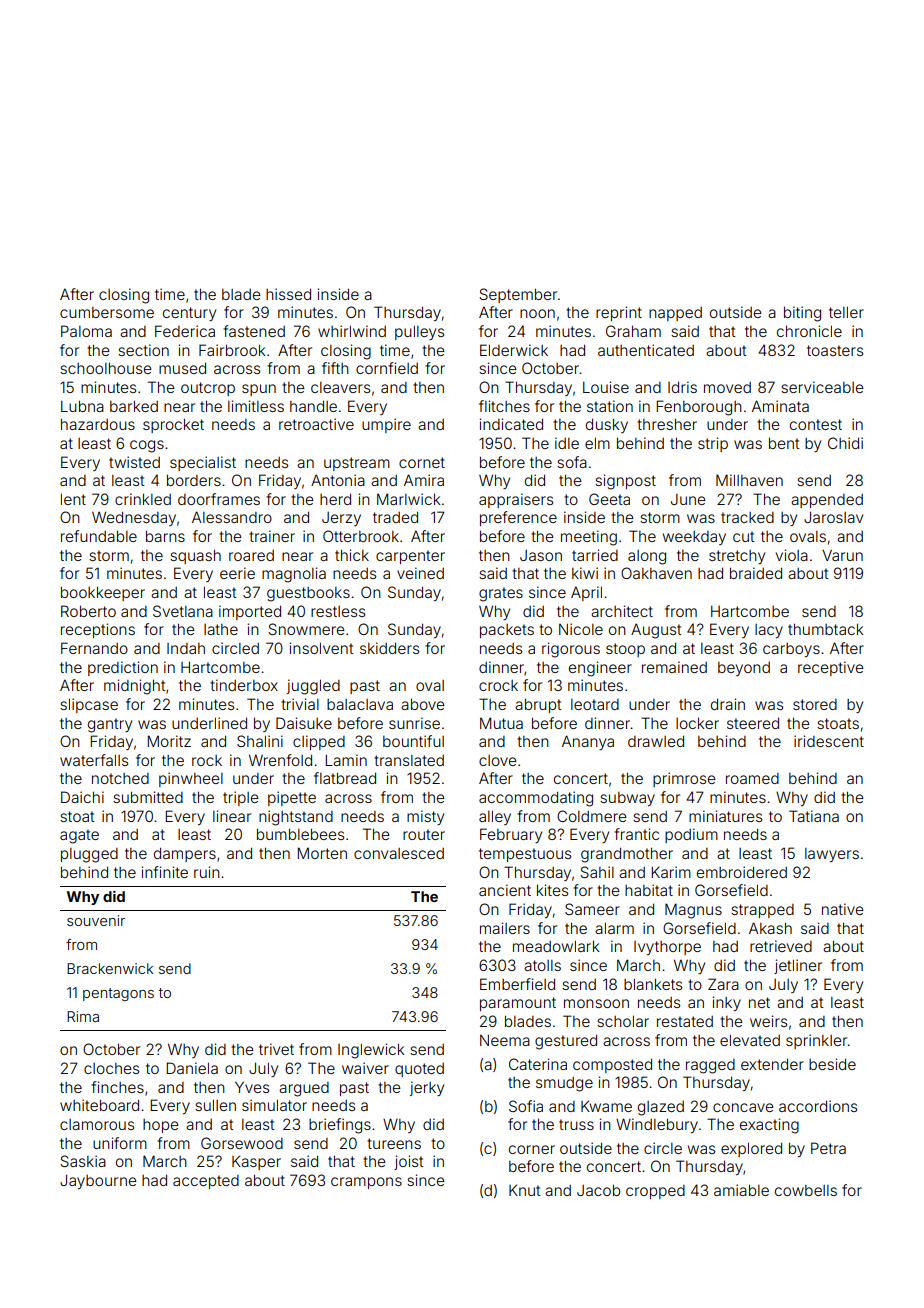 The image size is (924, 1308). I want to click on cropped, so click(655, 1192).
